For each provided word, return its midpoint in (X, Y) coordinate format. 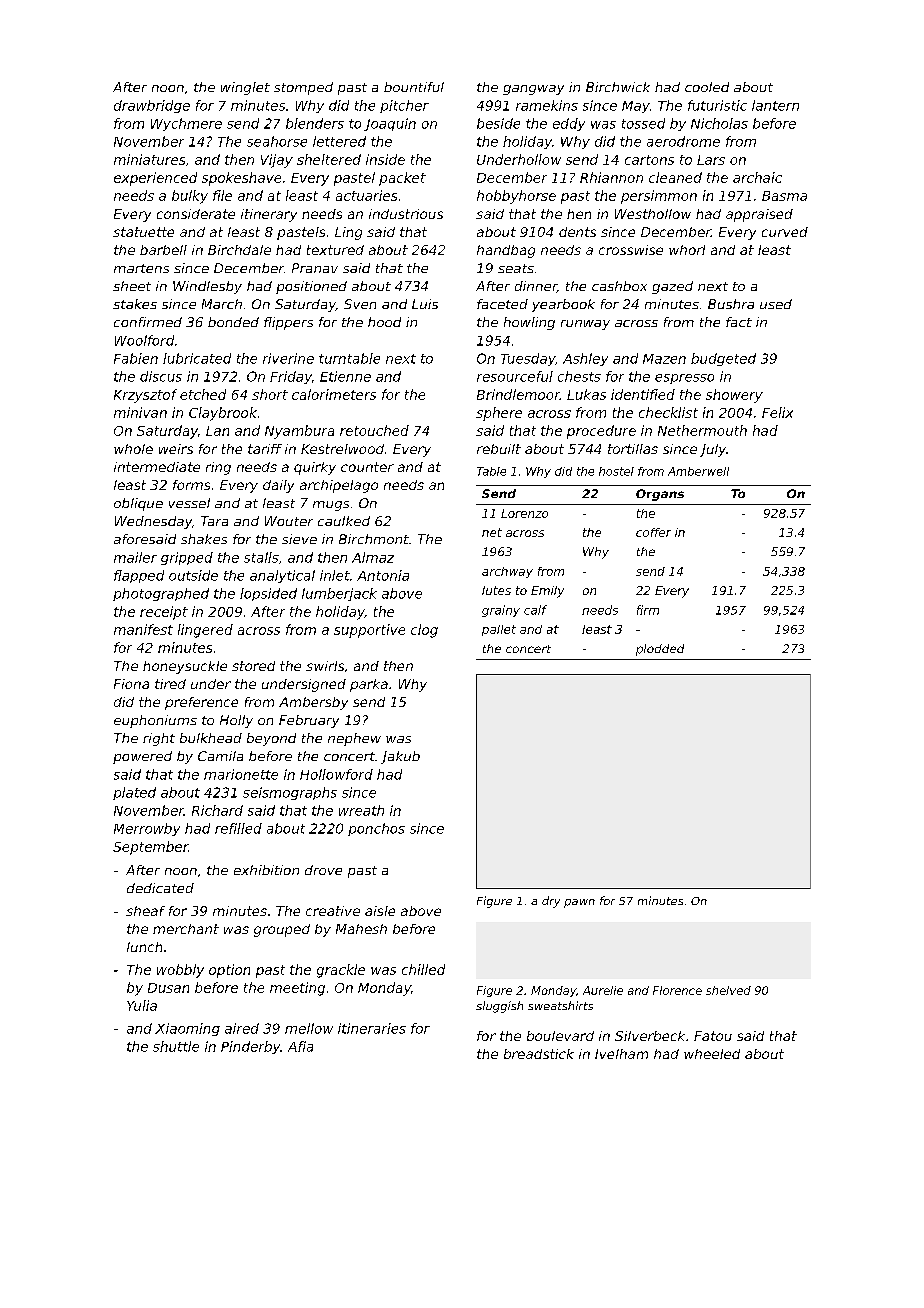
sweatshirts (560, 1005)
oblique (138, 504)
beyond (271, 739)
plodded (660, 650)
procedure (601, 432)
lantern (775, 105)
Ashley (585, 359)
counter (367, 467)
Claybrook (223, 414)
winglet (245, 88)
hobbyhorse (516, 197)
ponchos (376, 829)
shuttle (176, 1046)
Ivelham (621, 1054)
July (713, 450)
